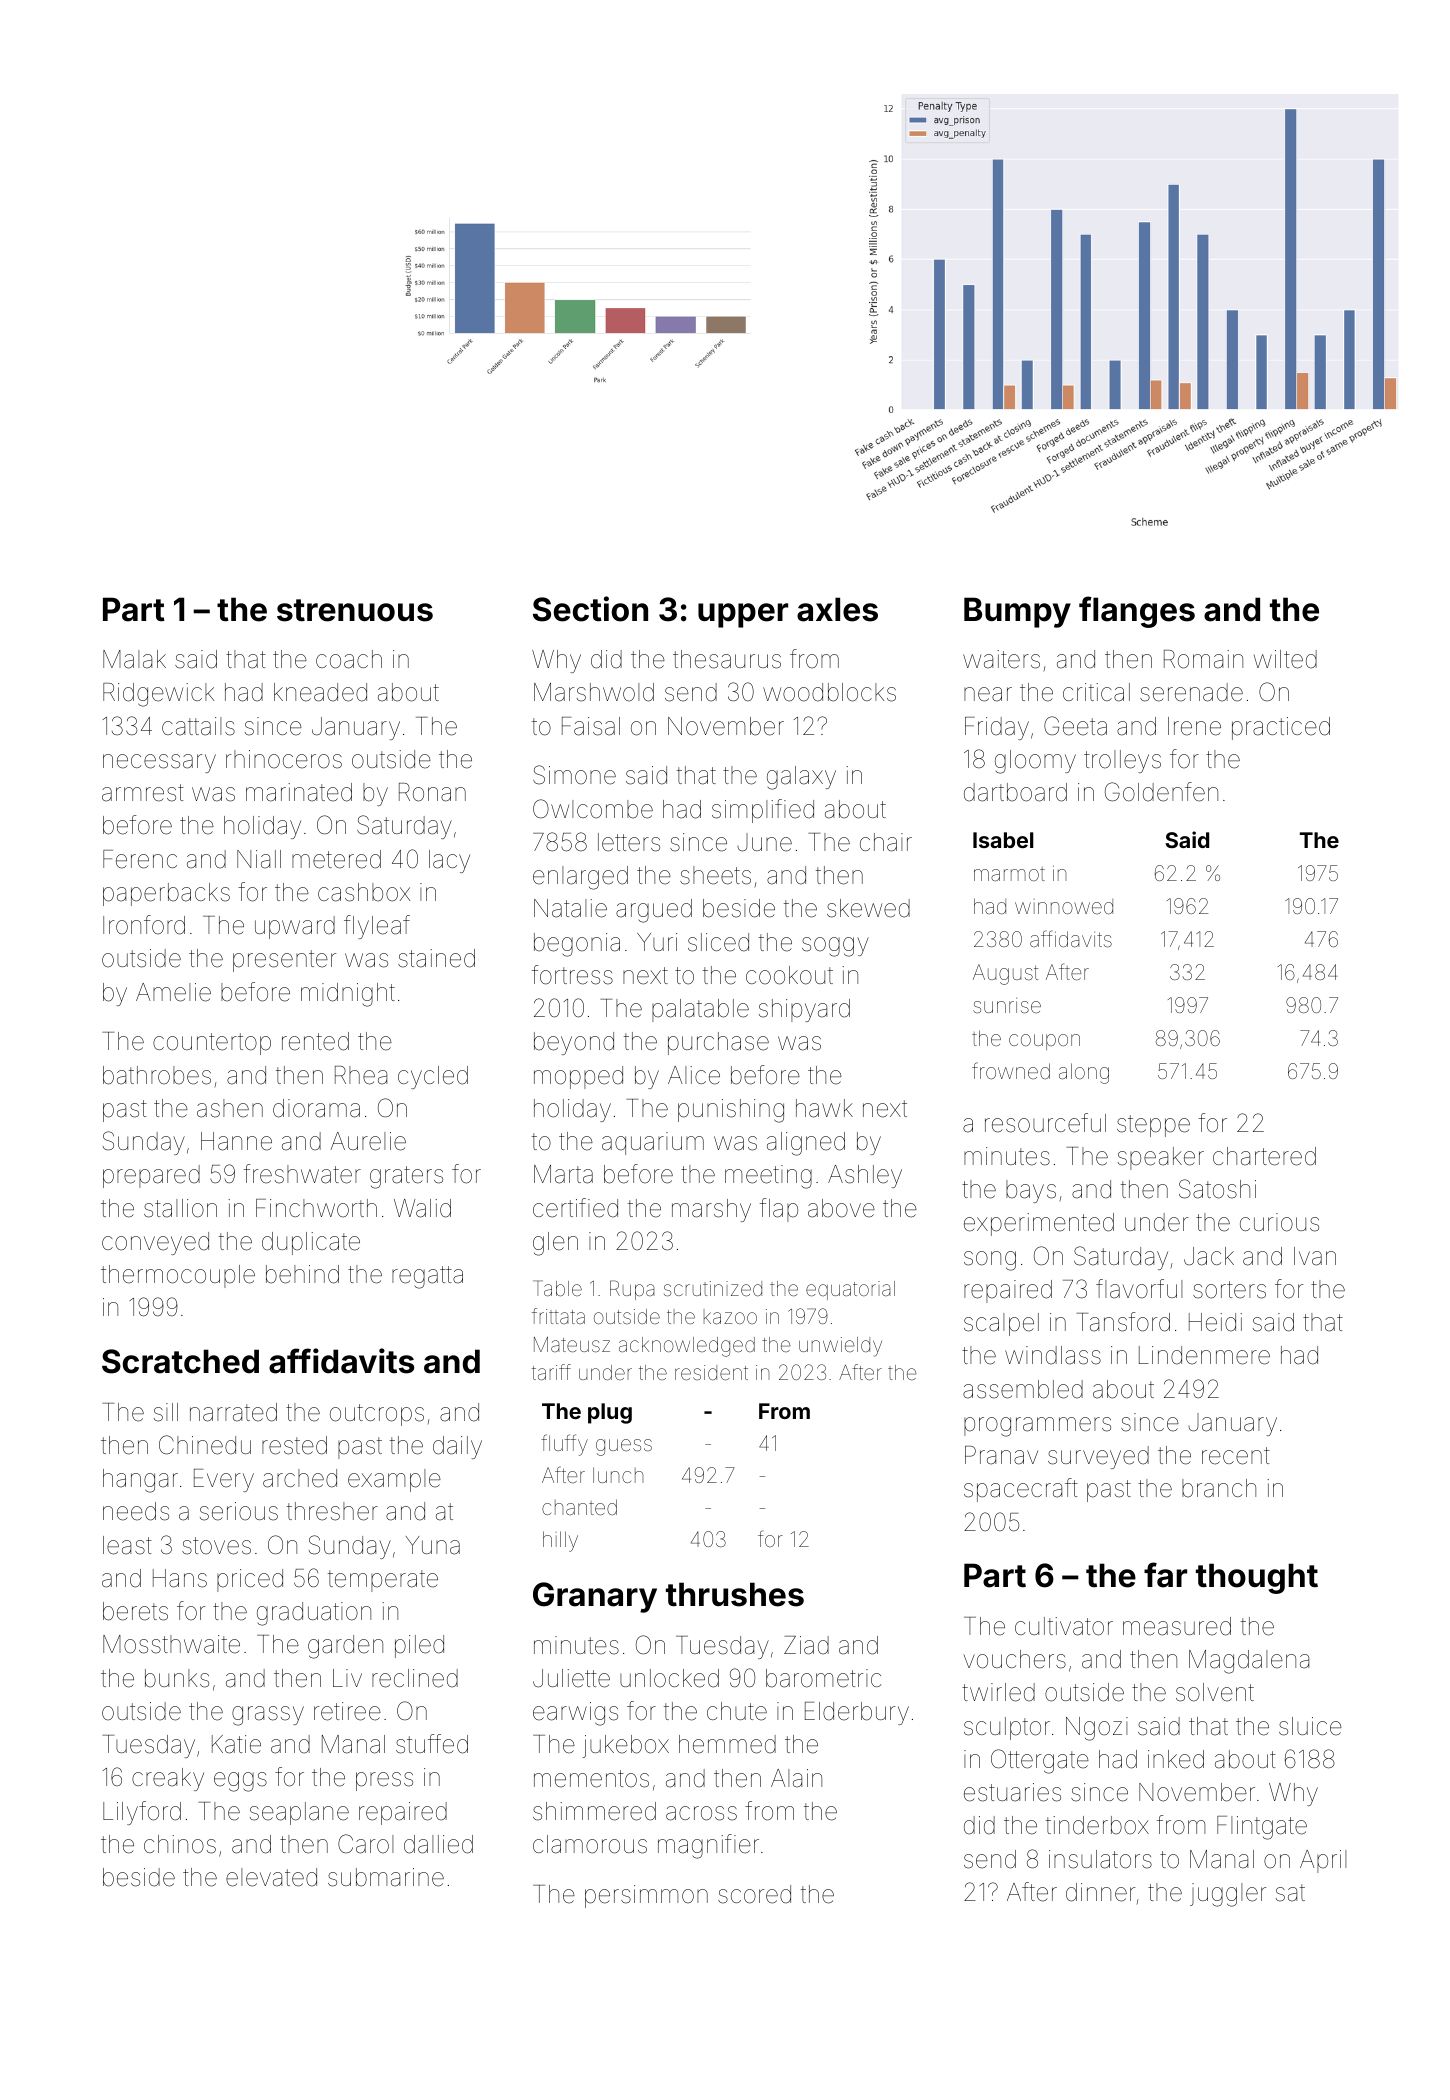  What do you see at coordinates (177, 1678) in the screenshot?
I see `bunks` at bounding box center [177, 1678].
